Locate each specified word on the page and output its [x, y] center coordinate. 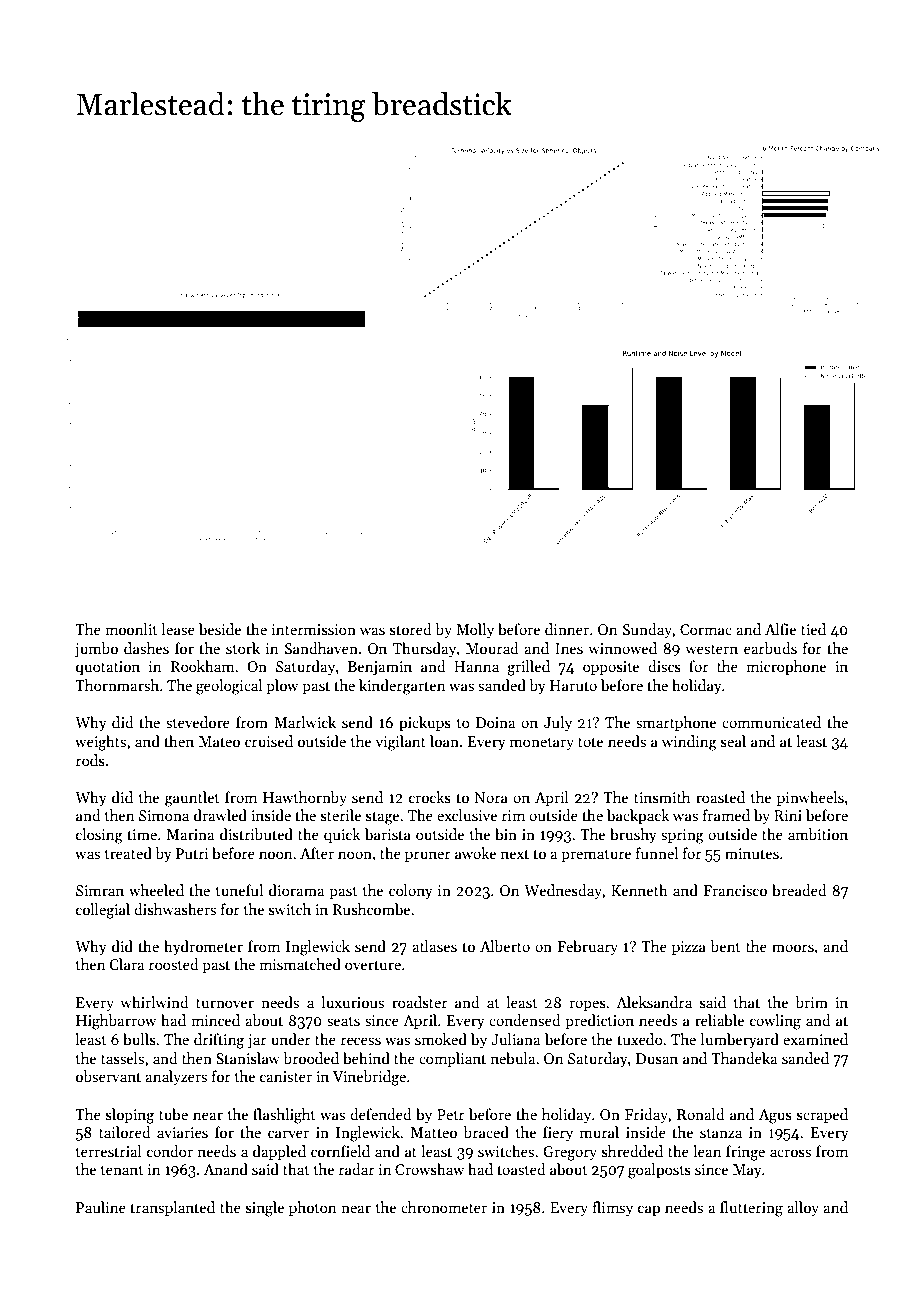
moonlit [131, 629]
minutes [752, 853]
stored [411, 629]
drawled [220, 815]
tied [813, 629]
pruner [428, 856]
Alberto [505, 946]
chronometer [444, 1207]
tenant [122, 1170]
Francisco [735, 890]
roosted [174, 964]
